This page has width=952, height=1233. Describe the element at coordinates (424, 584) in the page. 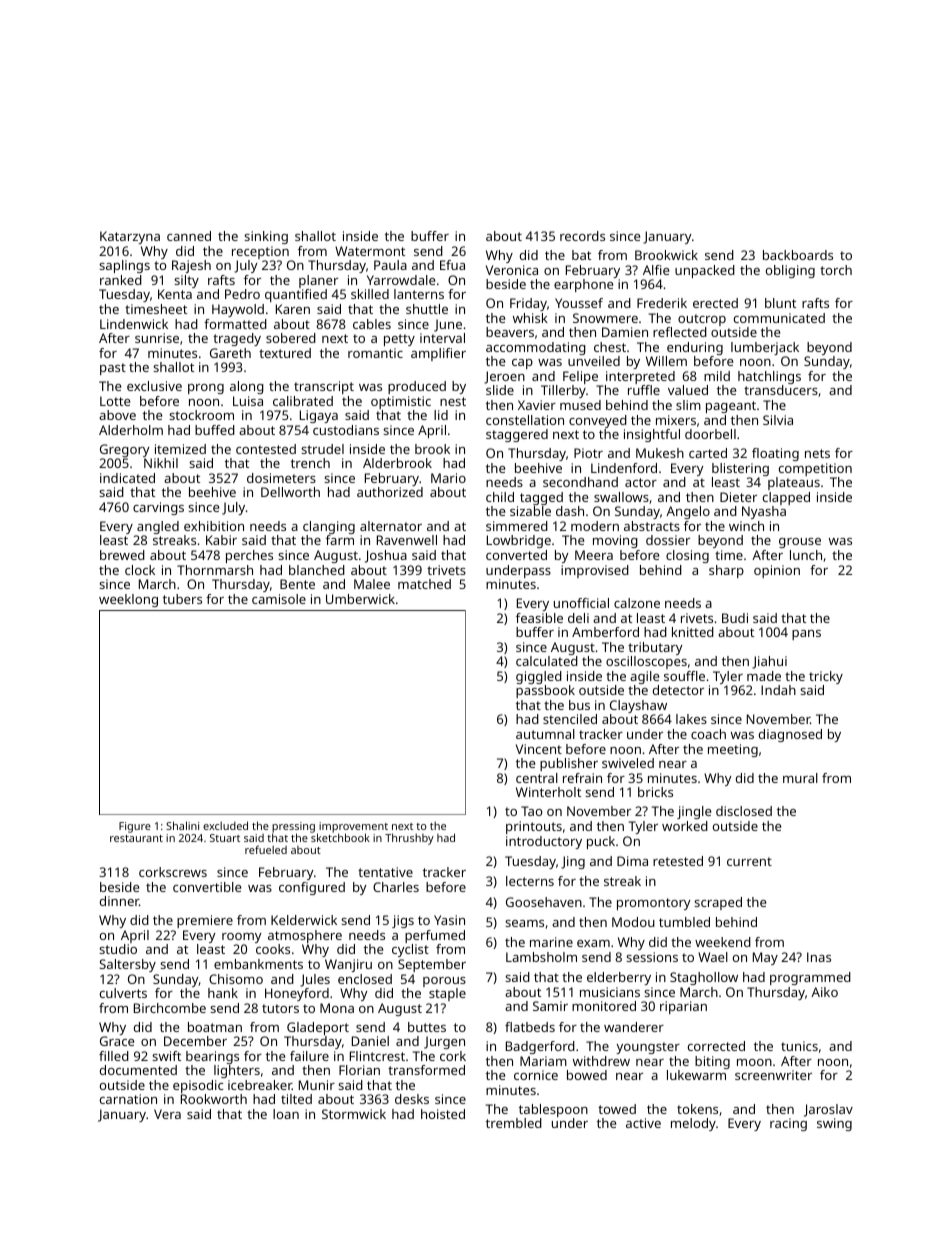

I see `matched` at that location.
